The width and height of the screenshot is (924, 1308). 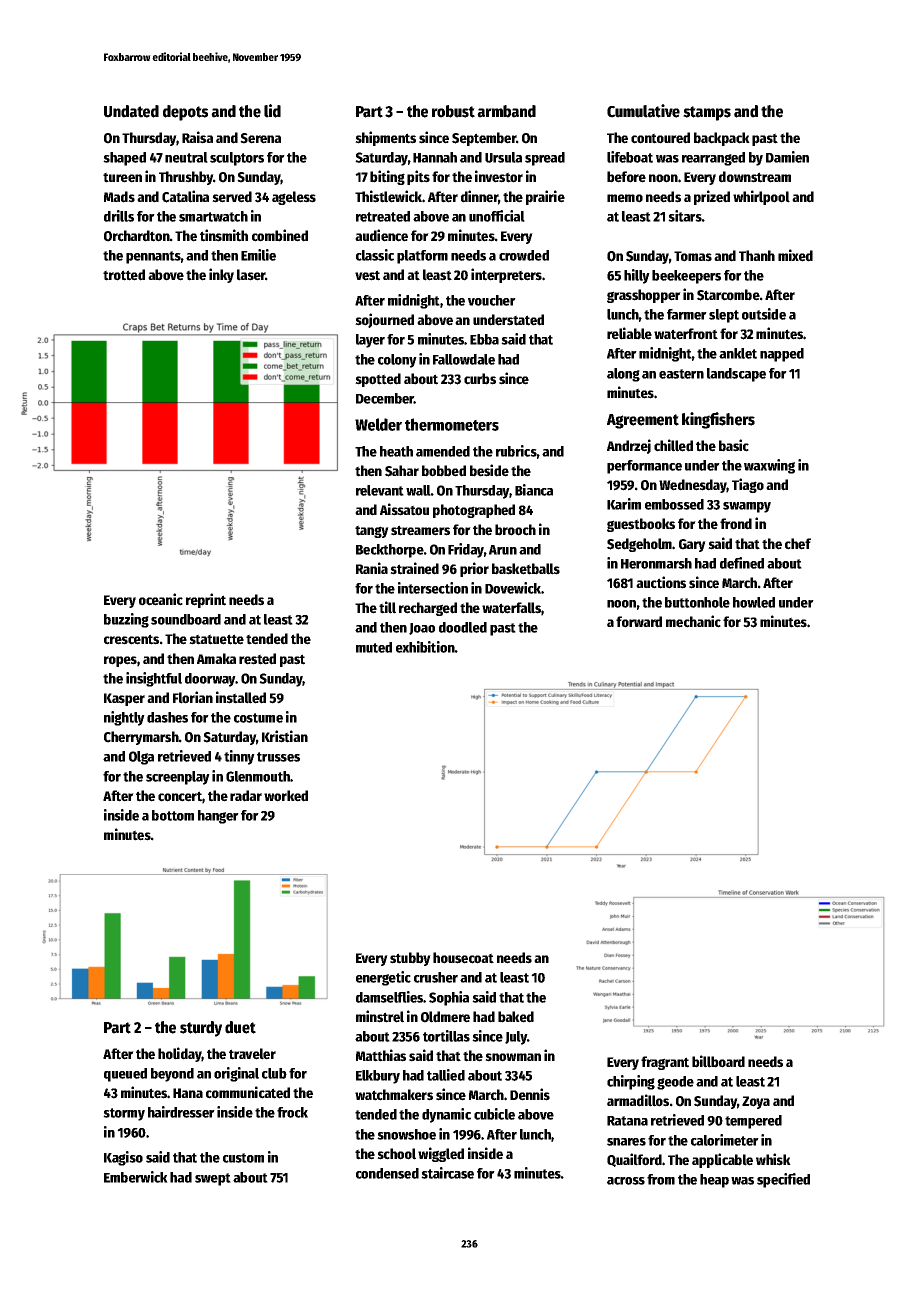 What do you see at coordinates (707, 113) in the screenshot?
I see `stamps` at bounding box center [707, 113].
